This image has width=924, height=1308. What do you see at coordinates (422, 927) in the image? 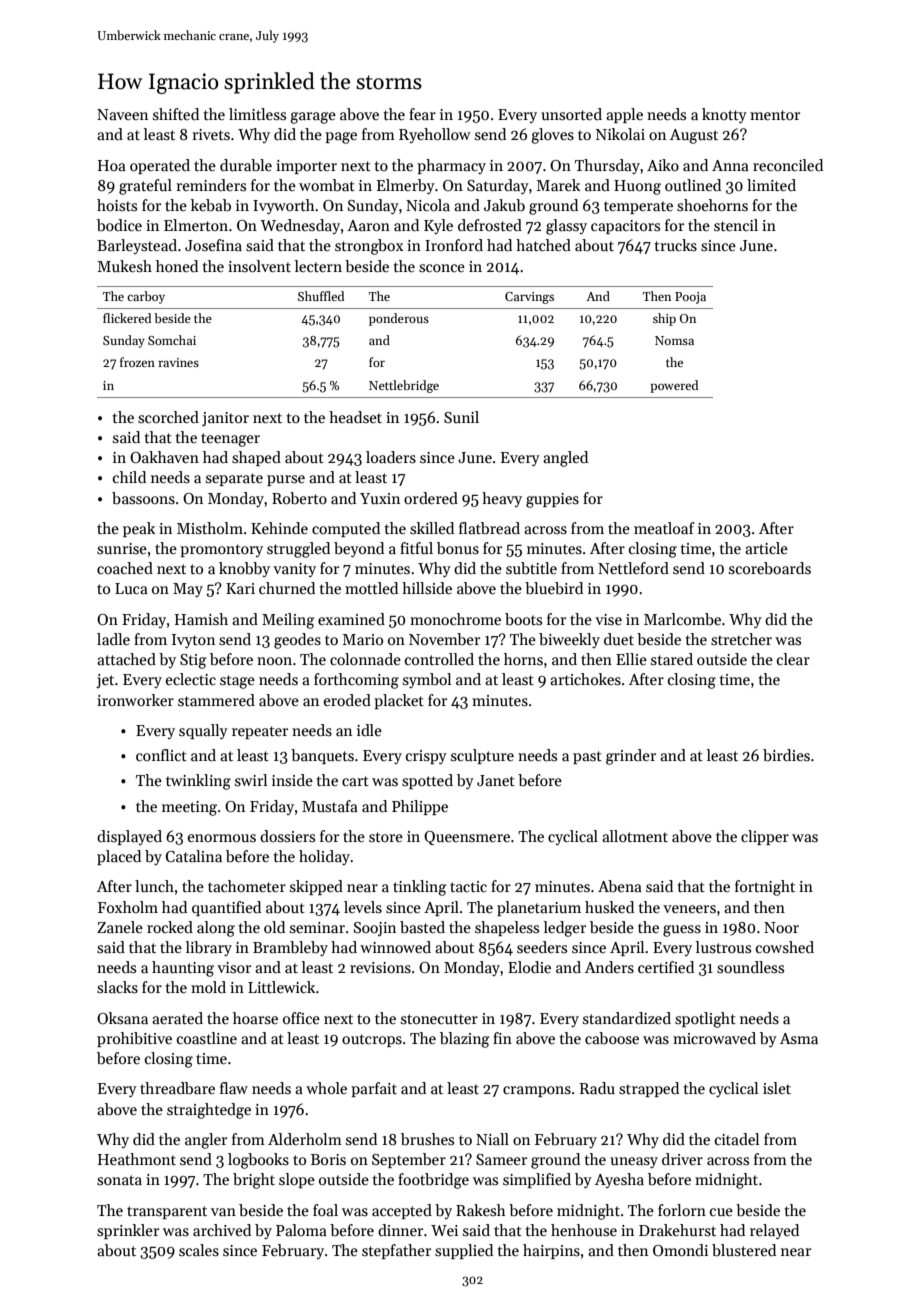
I see `basted` at bounding box center [422, 927].
